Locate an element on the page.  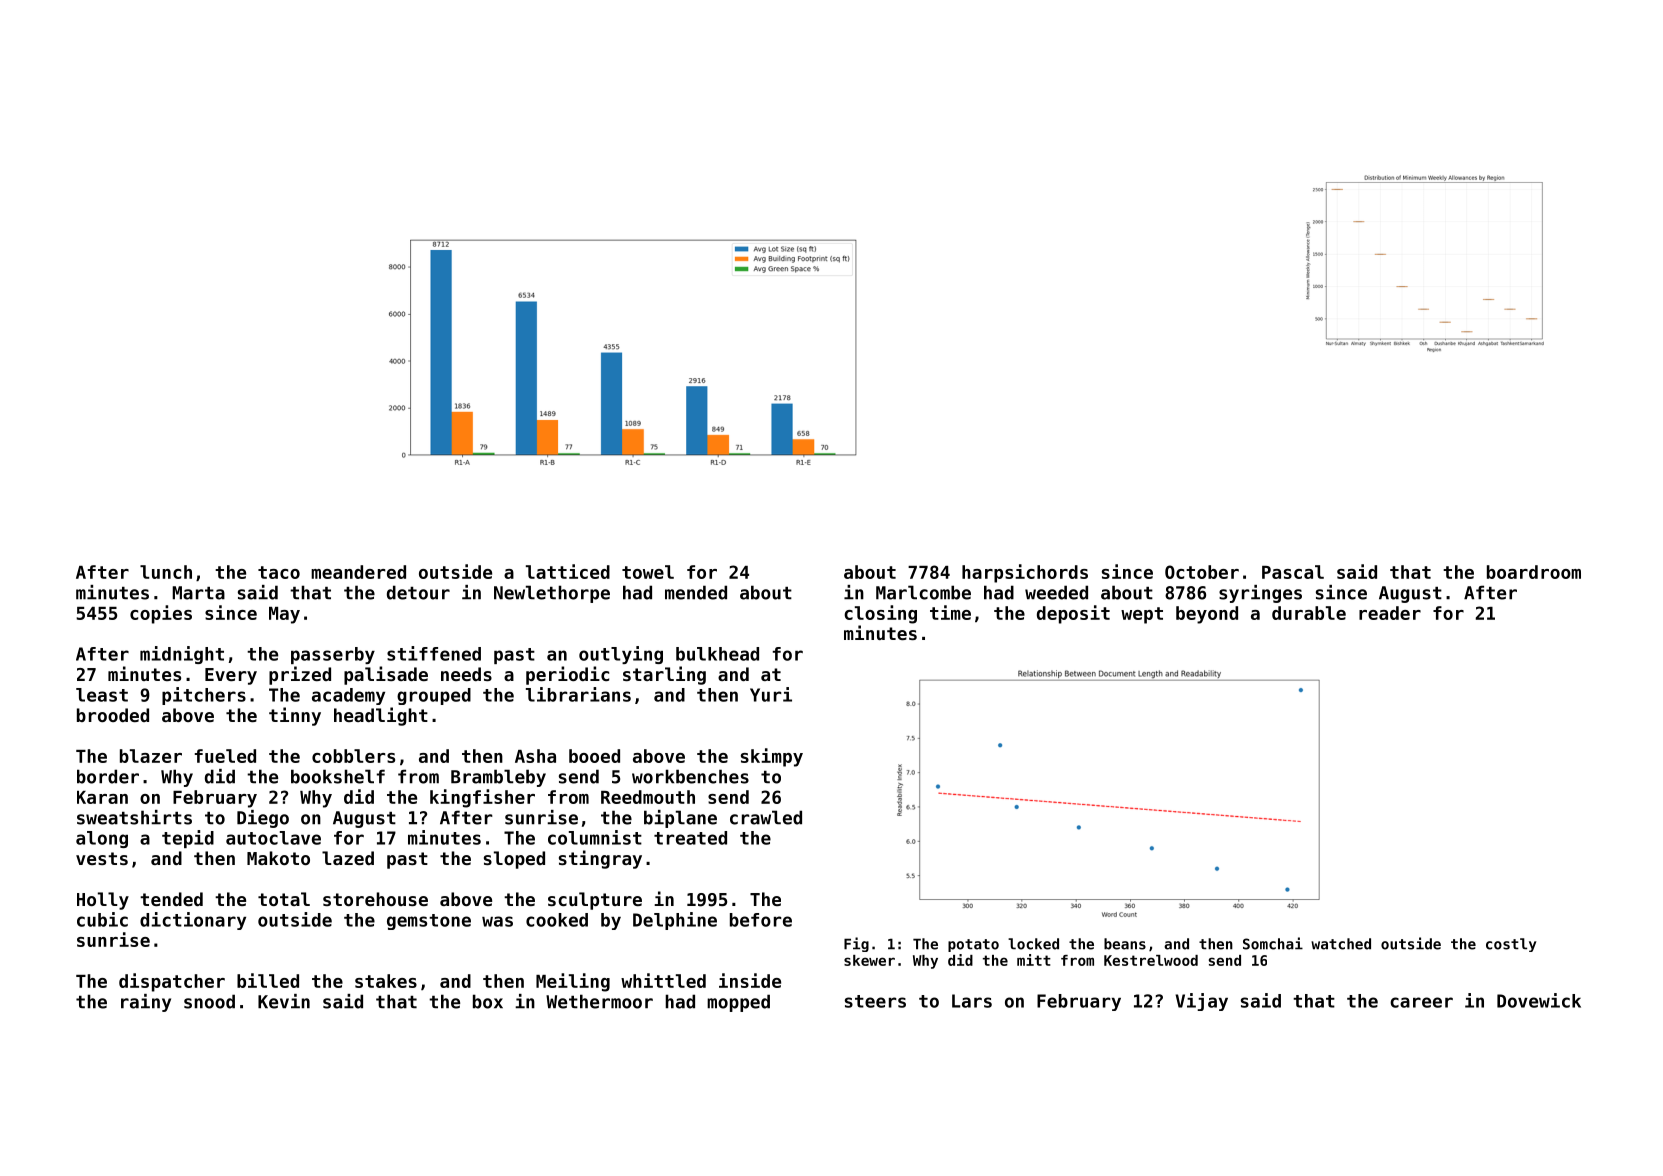
syringes is located at coordinates (1260, 594).
